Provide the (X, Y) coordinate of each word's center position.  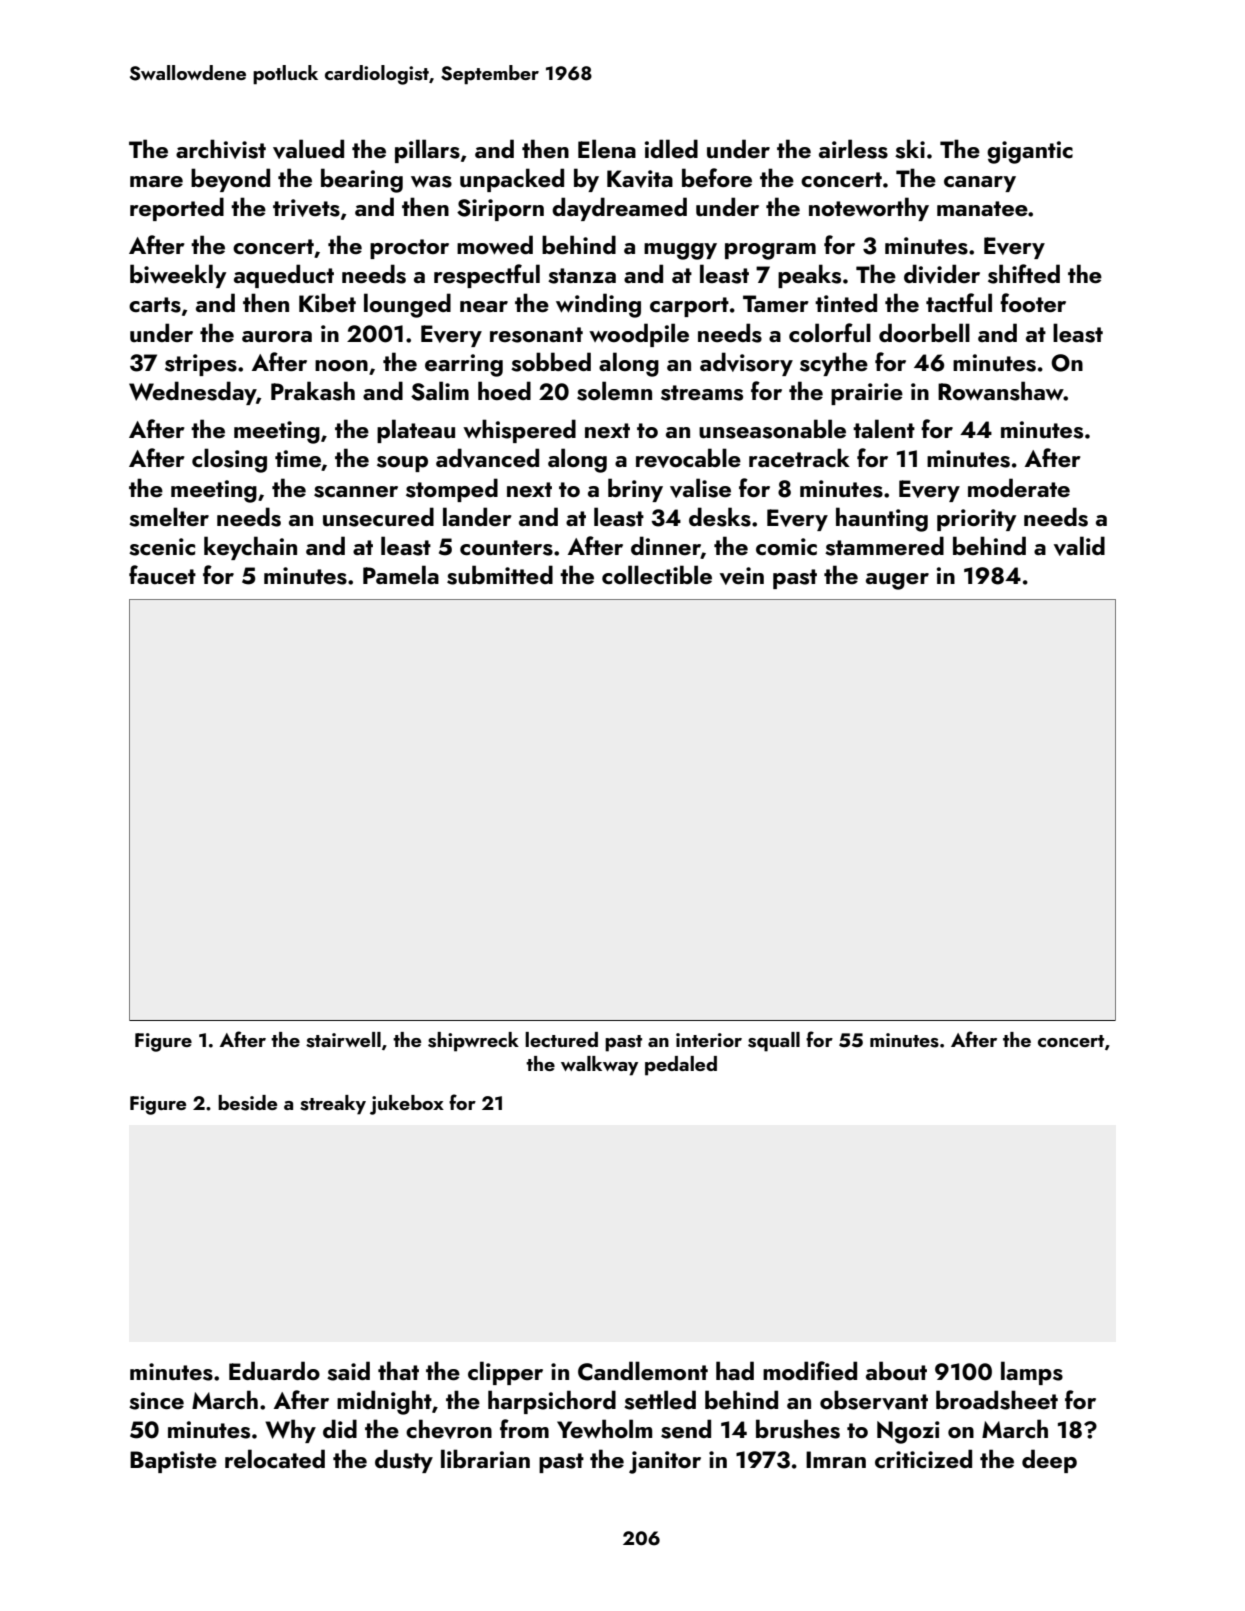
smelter (169, 517)
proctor (409, 249)
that (398, 1370)
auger (897, 581)
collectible (657, 574)
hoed (504, 390)
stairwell (343, 1040)
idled (671, 148)
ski (910, 149)
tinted (846, 302)
